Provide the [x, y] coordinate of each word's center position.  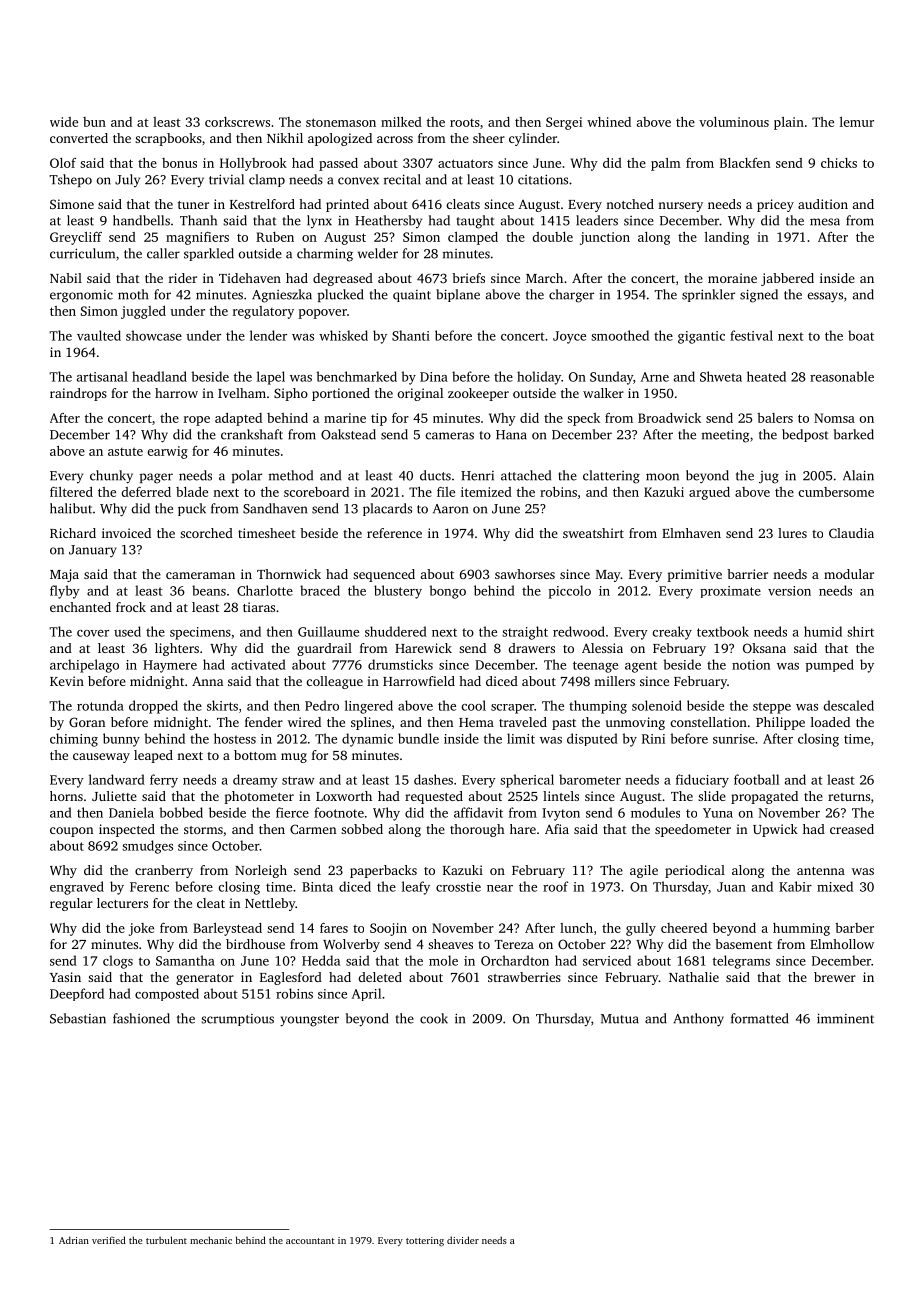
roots [465, 123]
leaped [153, 756]
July [127, 180]
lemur [857, 122]
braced [320, 590]
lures [792, 533]
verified [109, 1240]
